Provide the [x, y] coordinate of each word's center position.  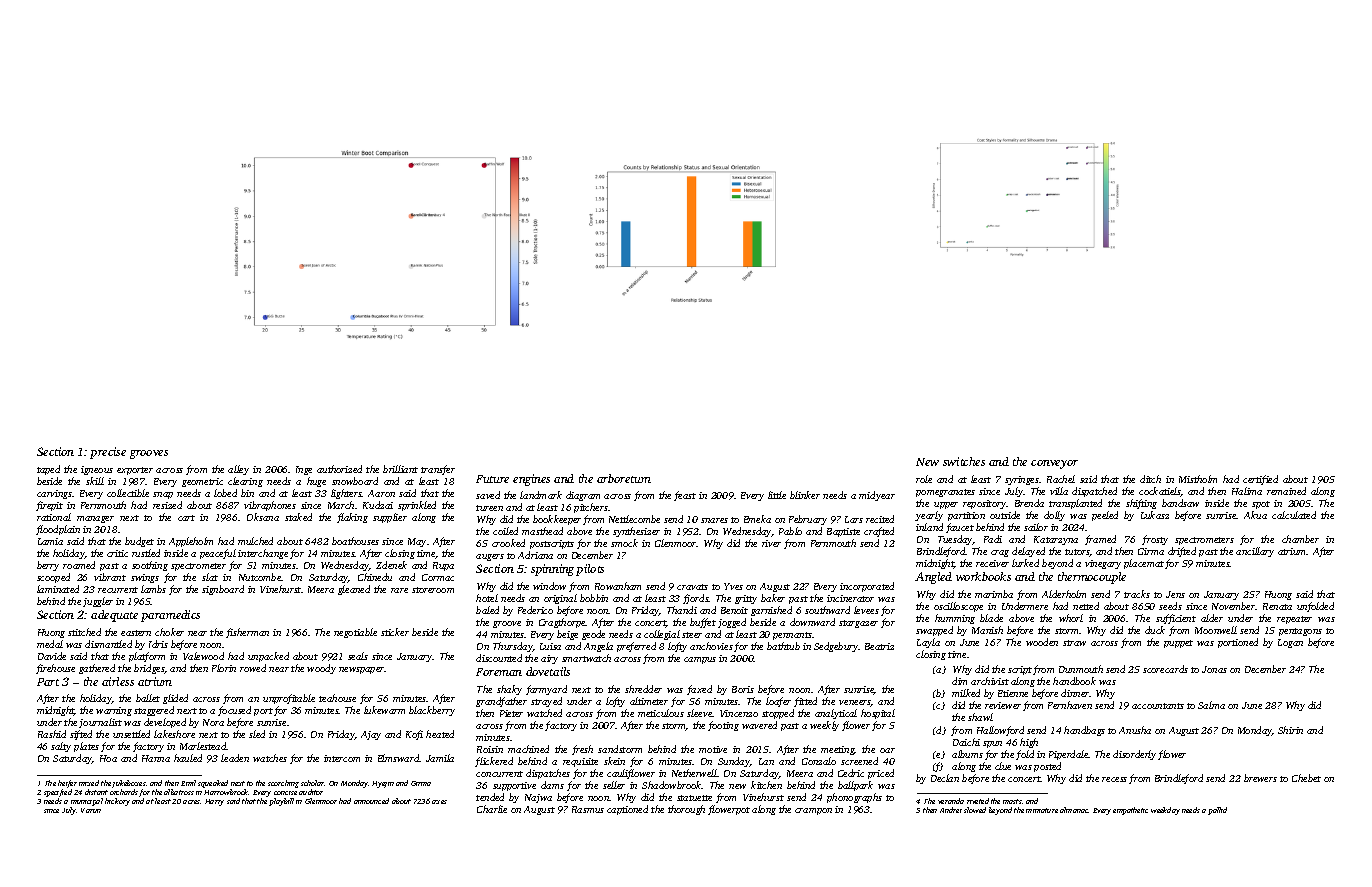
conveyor [1054, 464]
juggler [98, 602]
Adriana [535, 555]
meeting [838, 750]
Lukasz [1155, 515]
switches [964, 461]
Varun [91, 810]
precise [108, 453]
